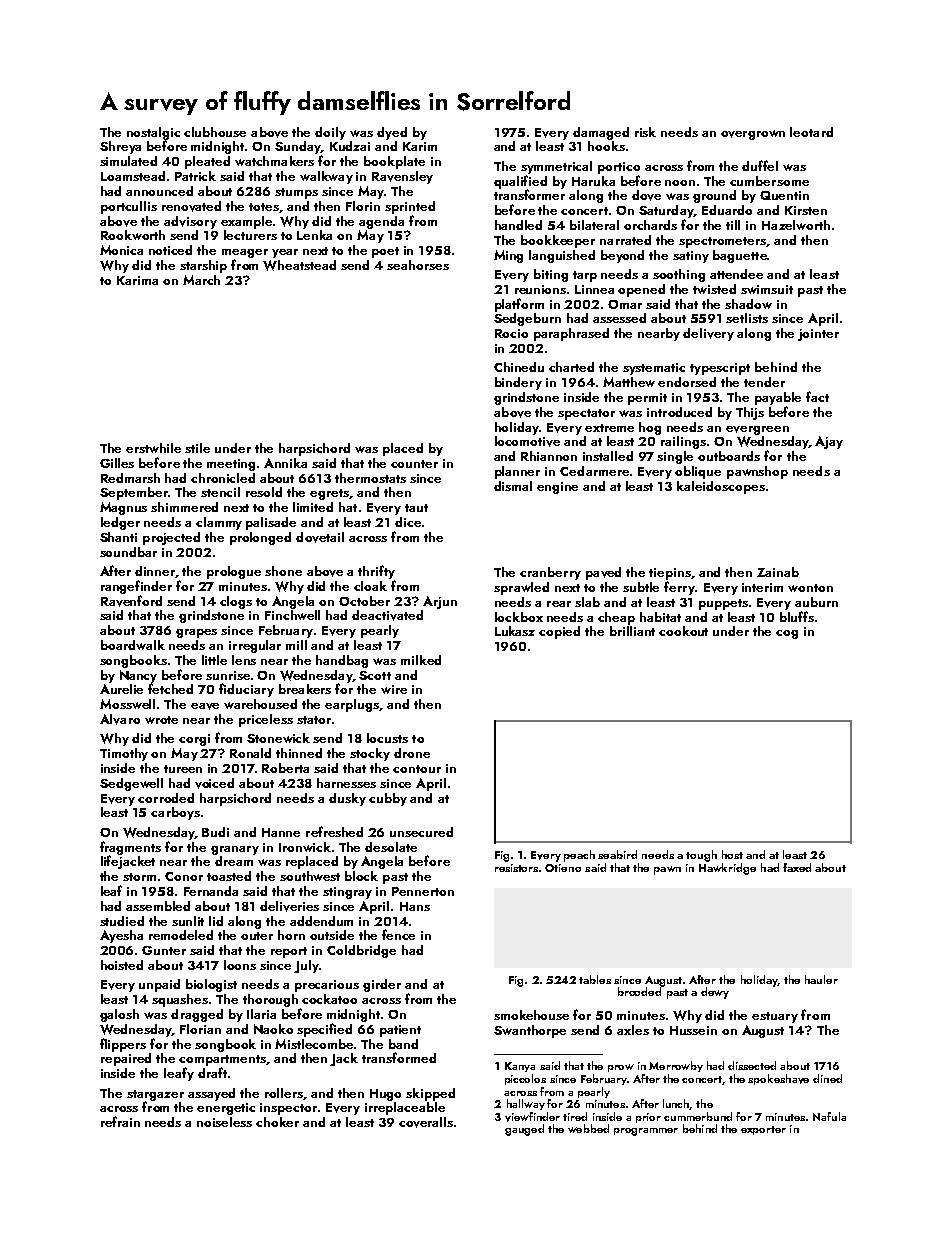 Image resolution: width=952 pixels, height=1233 pixels. I want to click on coveralls, so click(426, 1122).
